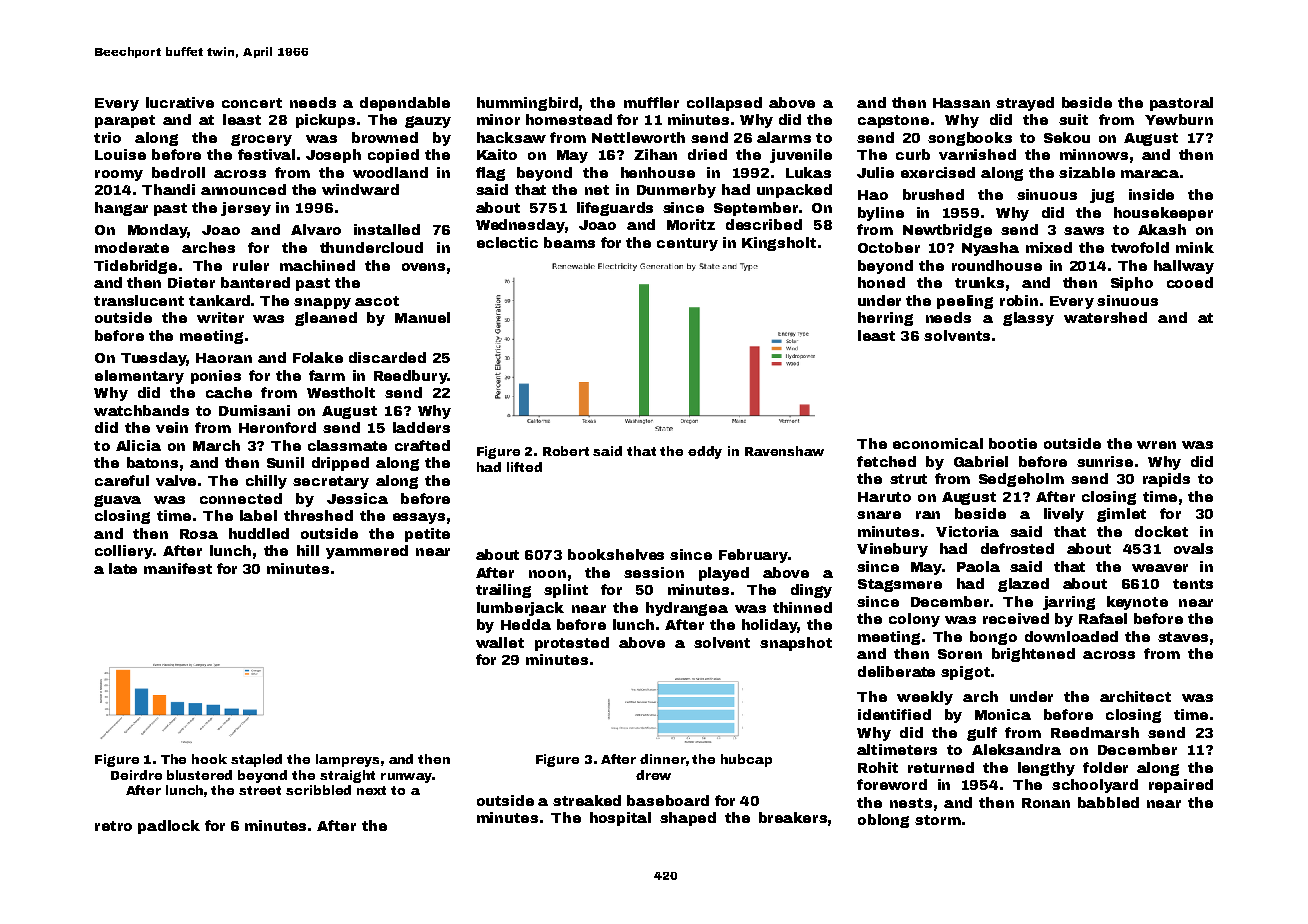  What do you see at coordinates (511, 137) in the screenshot?
I see `hacksaw` at bounding box center [511, 137].
